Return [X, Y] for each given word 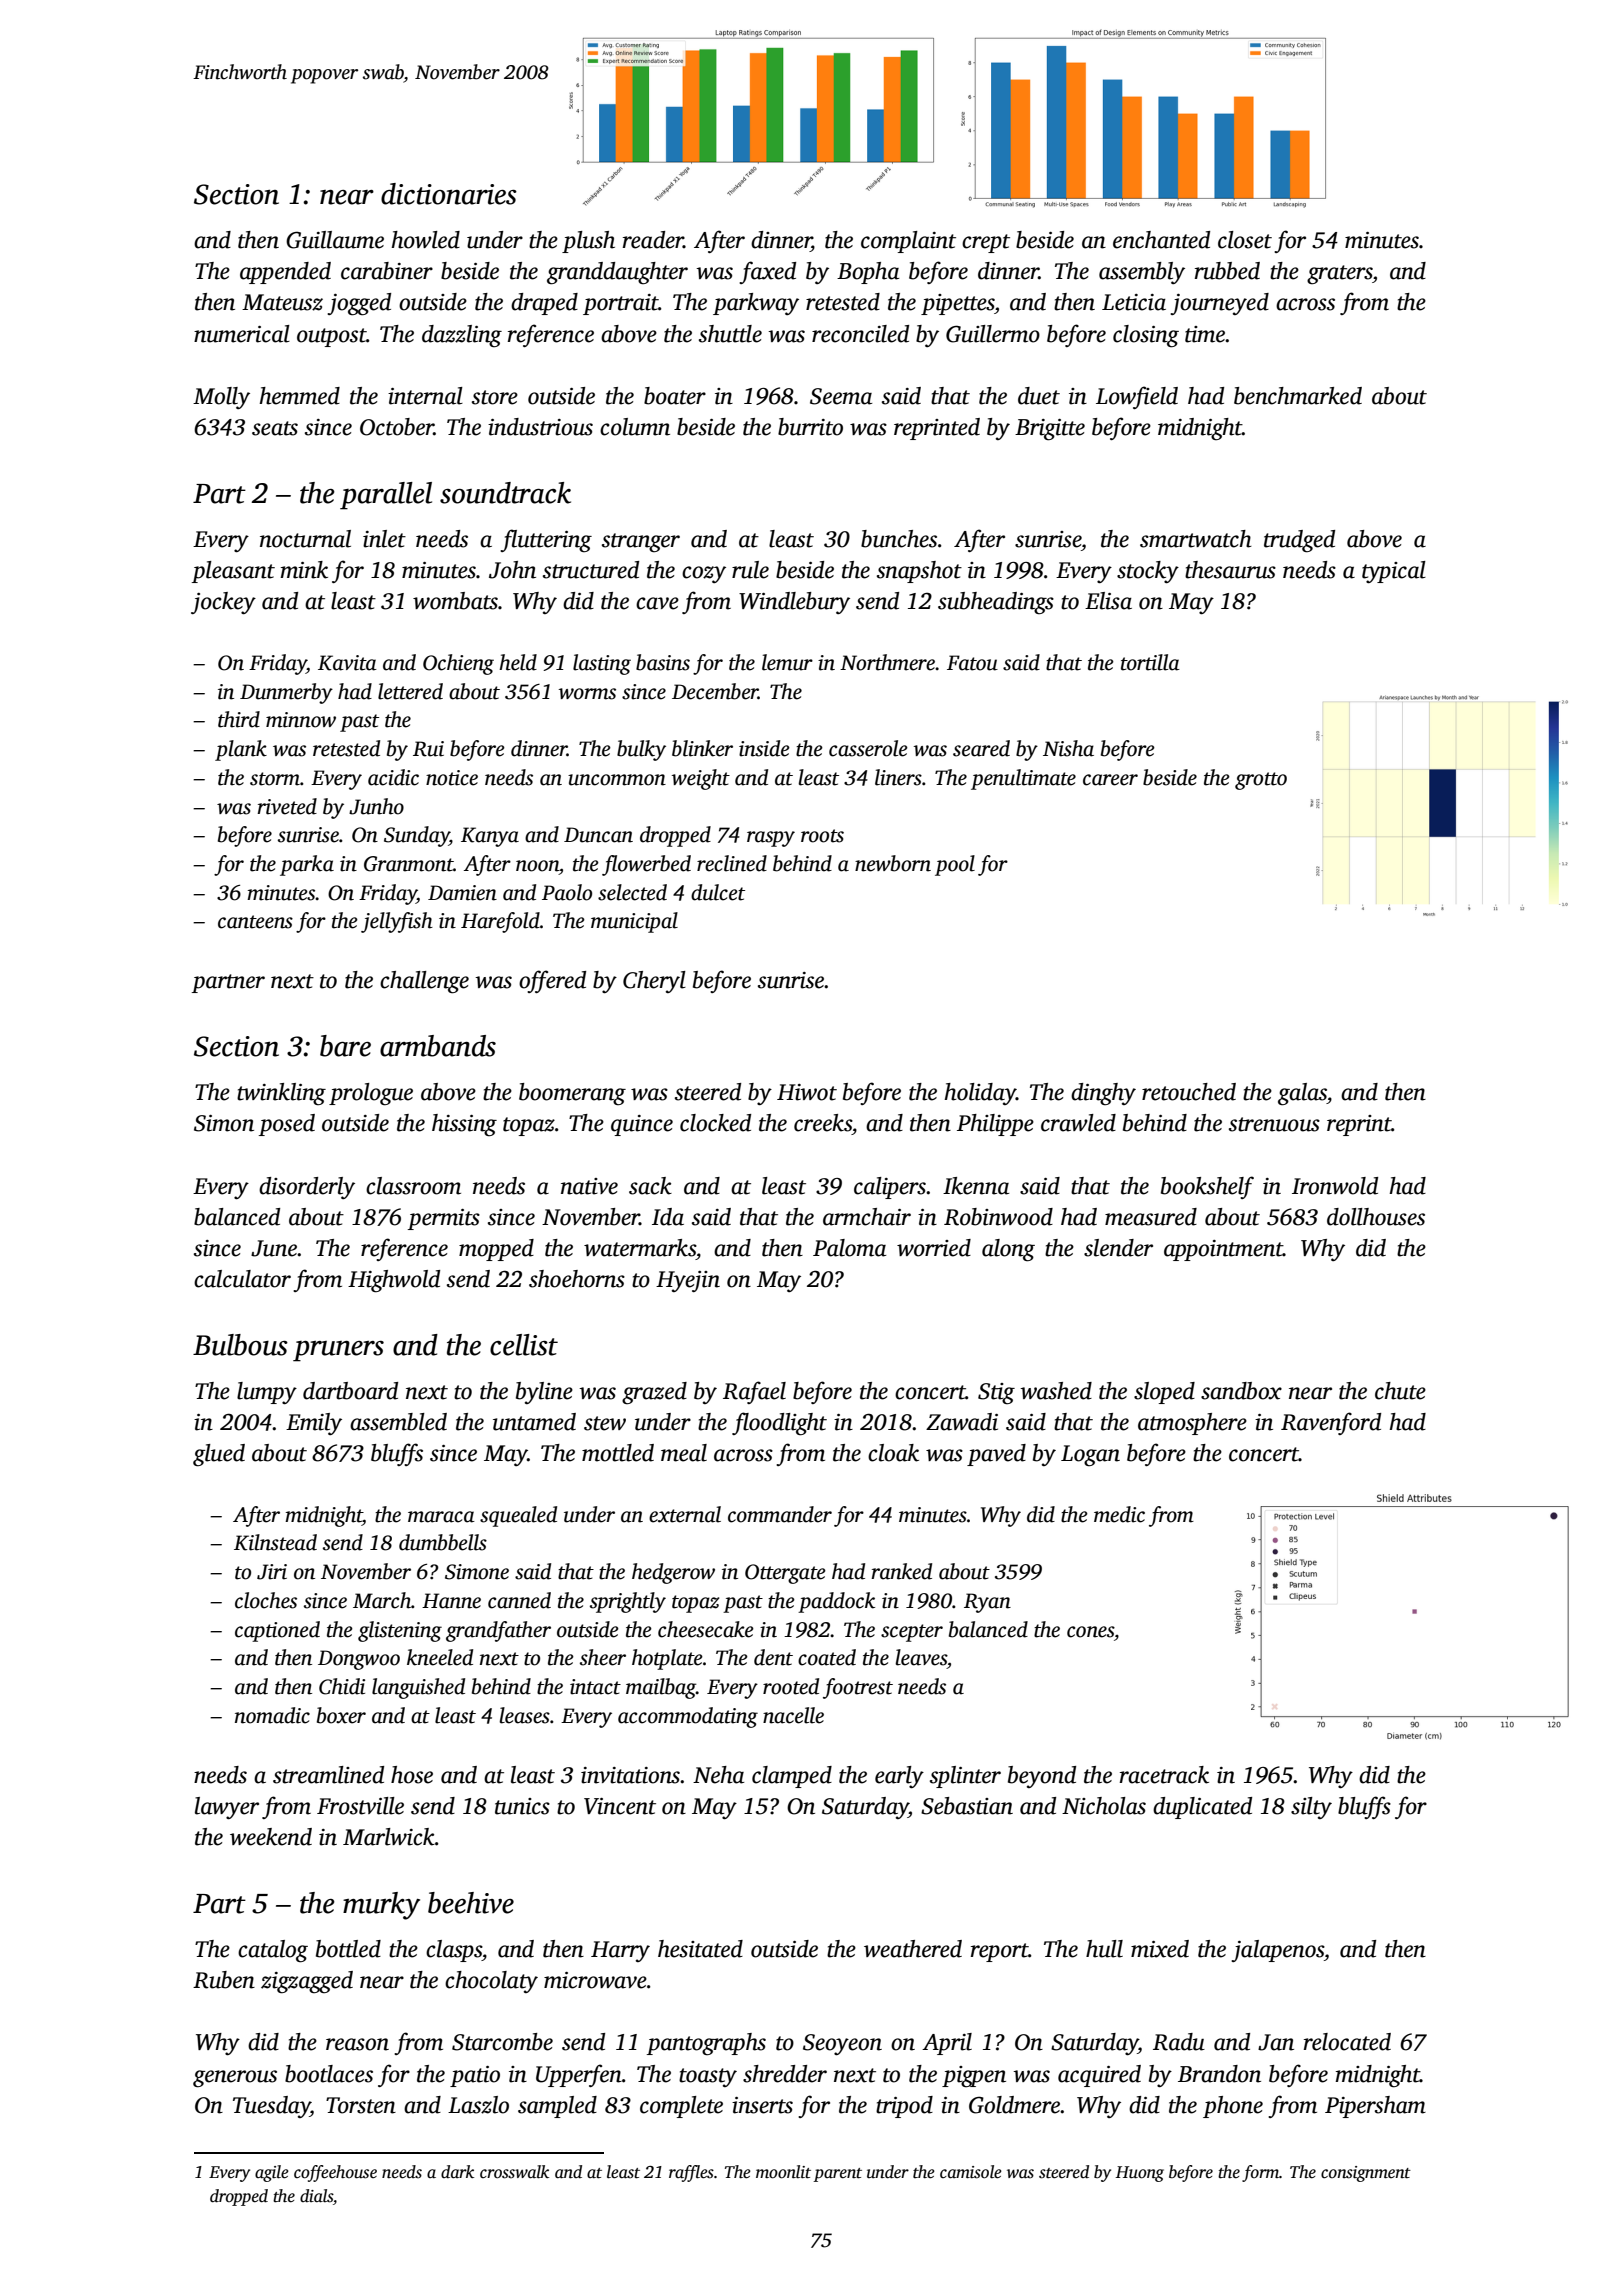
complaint [908, 242]
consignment [1366, 2174]
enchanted [1161, 240]
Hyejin [688, 1281]
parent [837, 2175]
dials [316, 2196]
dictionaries [449, 194]
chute [1400, 1391]
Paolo [567, 892]
